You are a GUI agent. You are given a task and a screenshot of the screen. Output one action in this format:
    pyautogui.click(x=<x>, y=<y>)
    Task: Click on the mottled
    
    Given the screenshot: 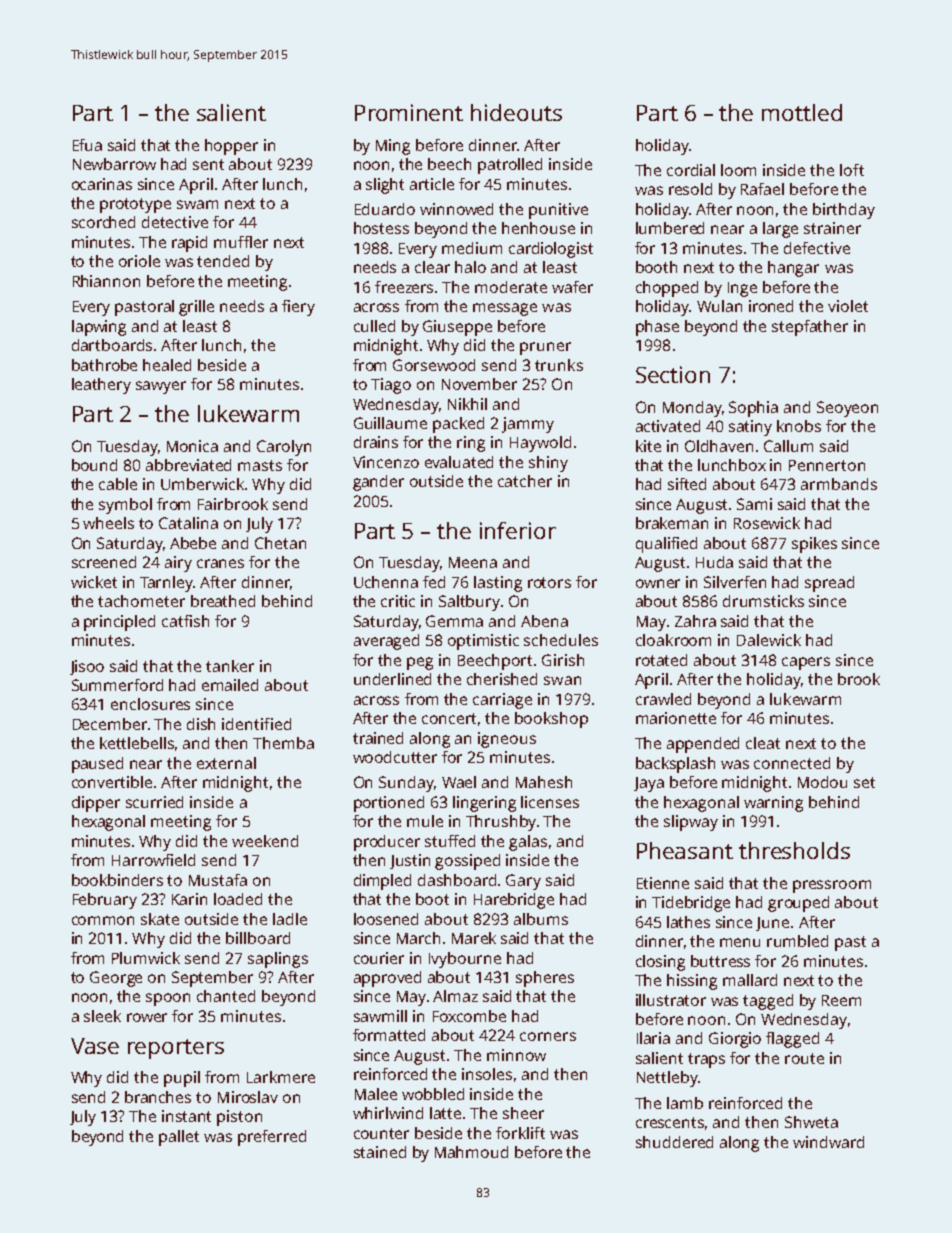 What is the action you would take?
    pyautogui.click(x=802, y=112)
